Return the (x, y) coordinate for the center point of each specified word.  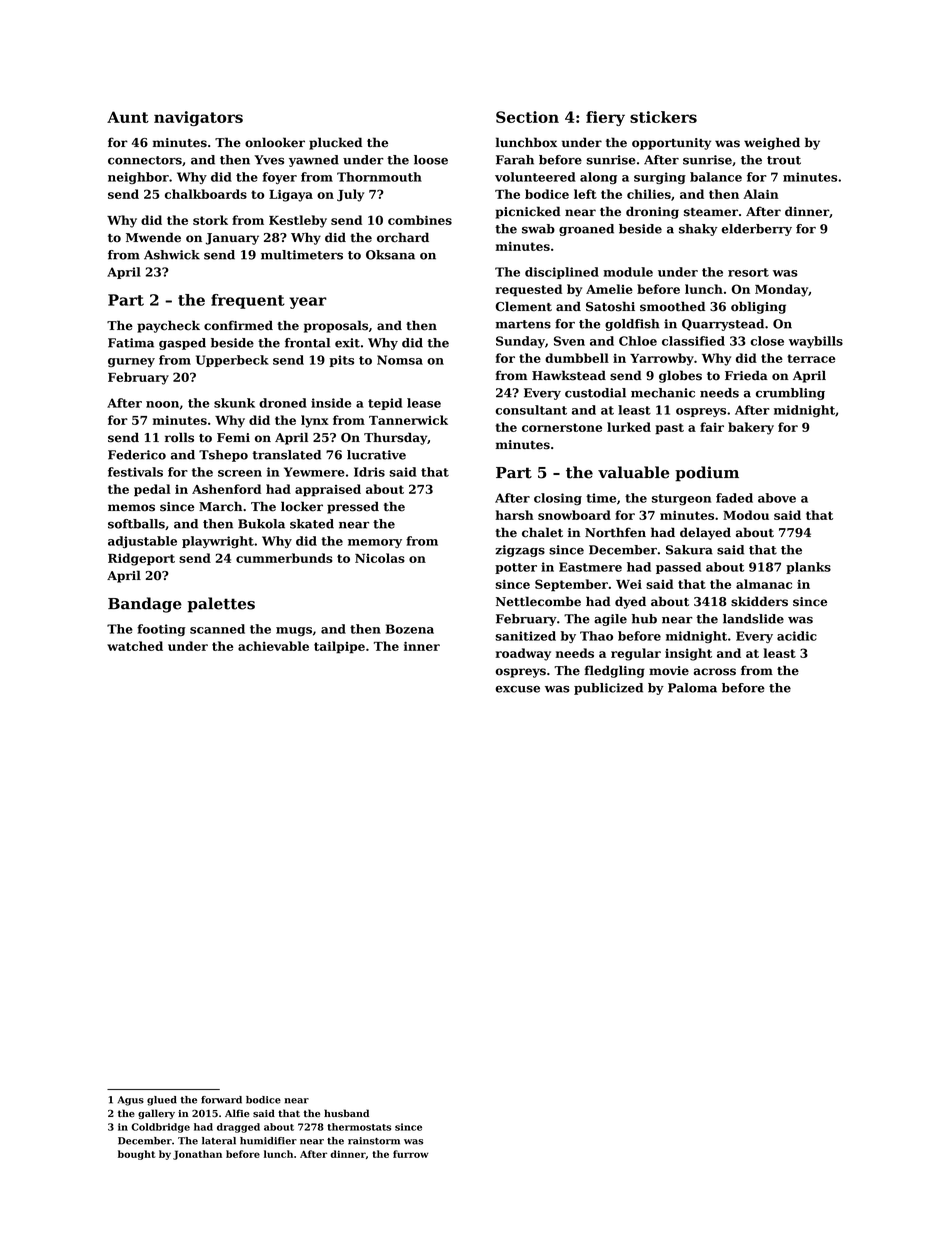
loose (431, 160)
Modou (746, 515)
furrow (411, 1154)
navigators (198, 118)
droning (652, 212)
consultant (531, 410)
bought (137, 1155)
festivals (135, 472)
